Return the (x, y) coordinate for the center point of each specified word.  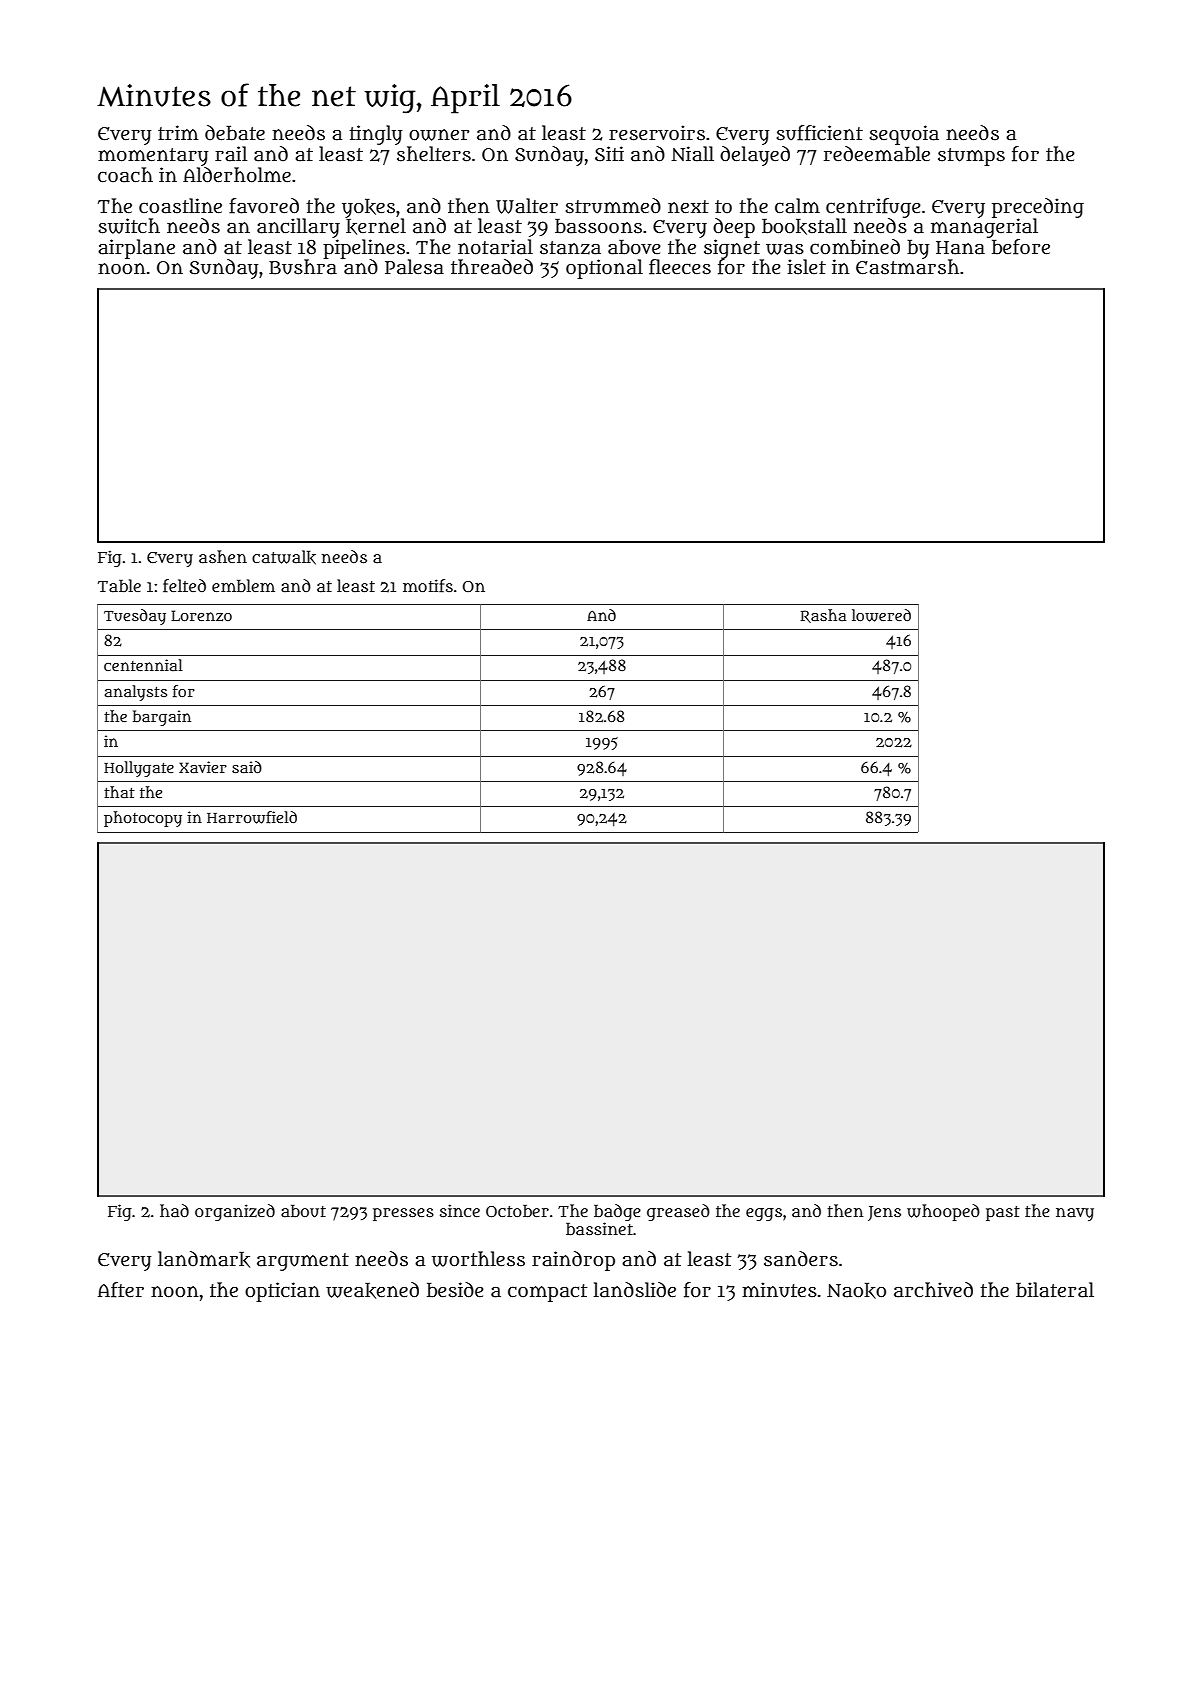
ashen (223, 556)
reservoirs (657, 133)
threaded (492, 267)
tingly (375, 135)
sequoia (904, 135)
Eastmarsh (907, 267)
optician (282, 1292)
